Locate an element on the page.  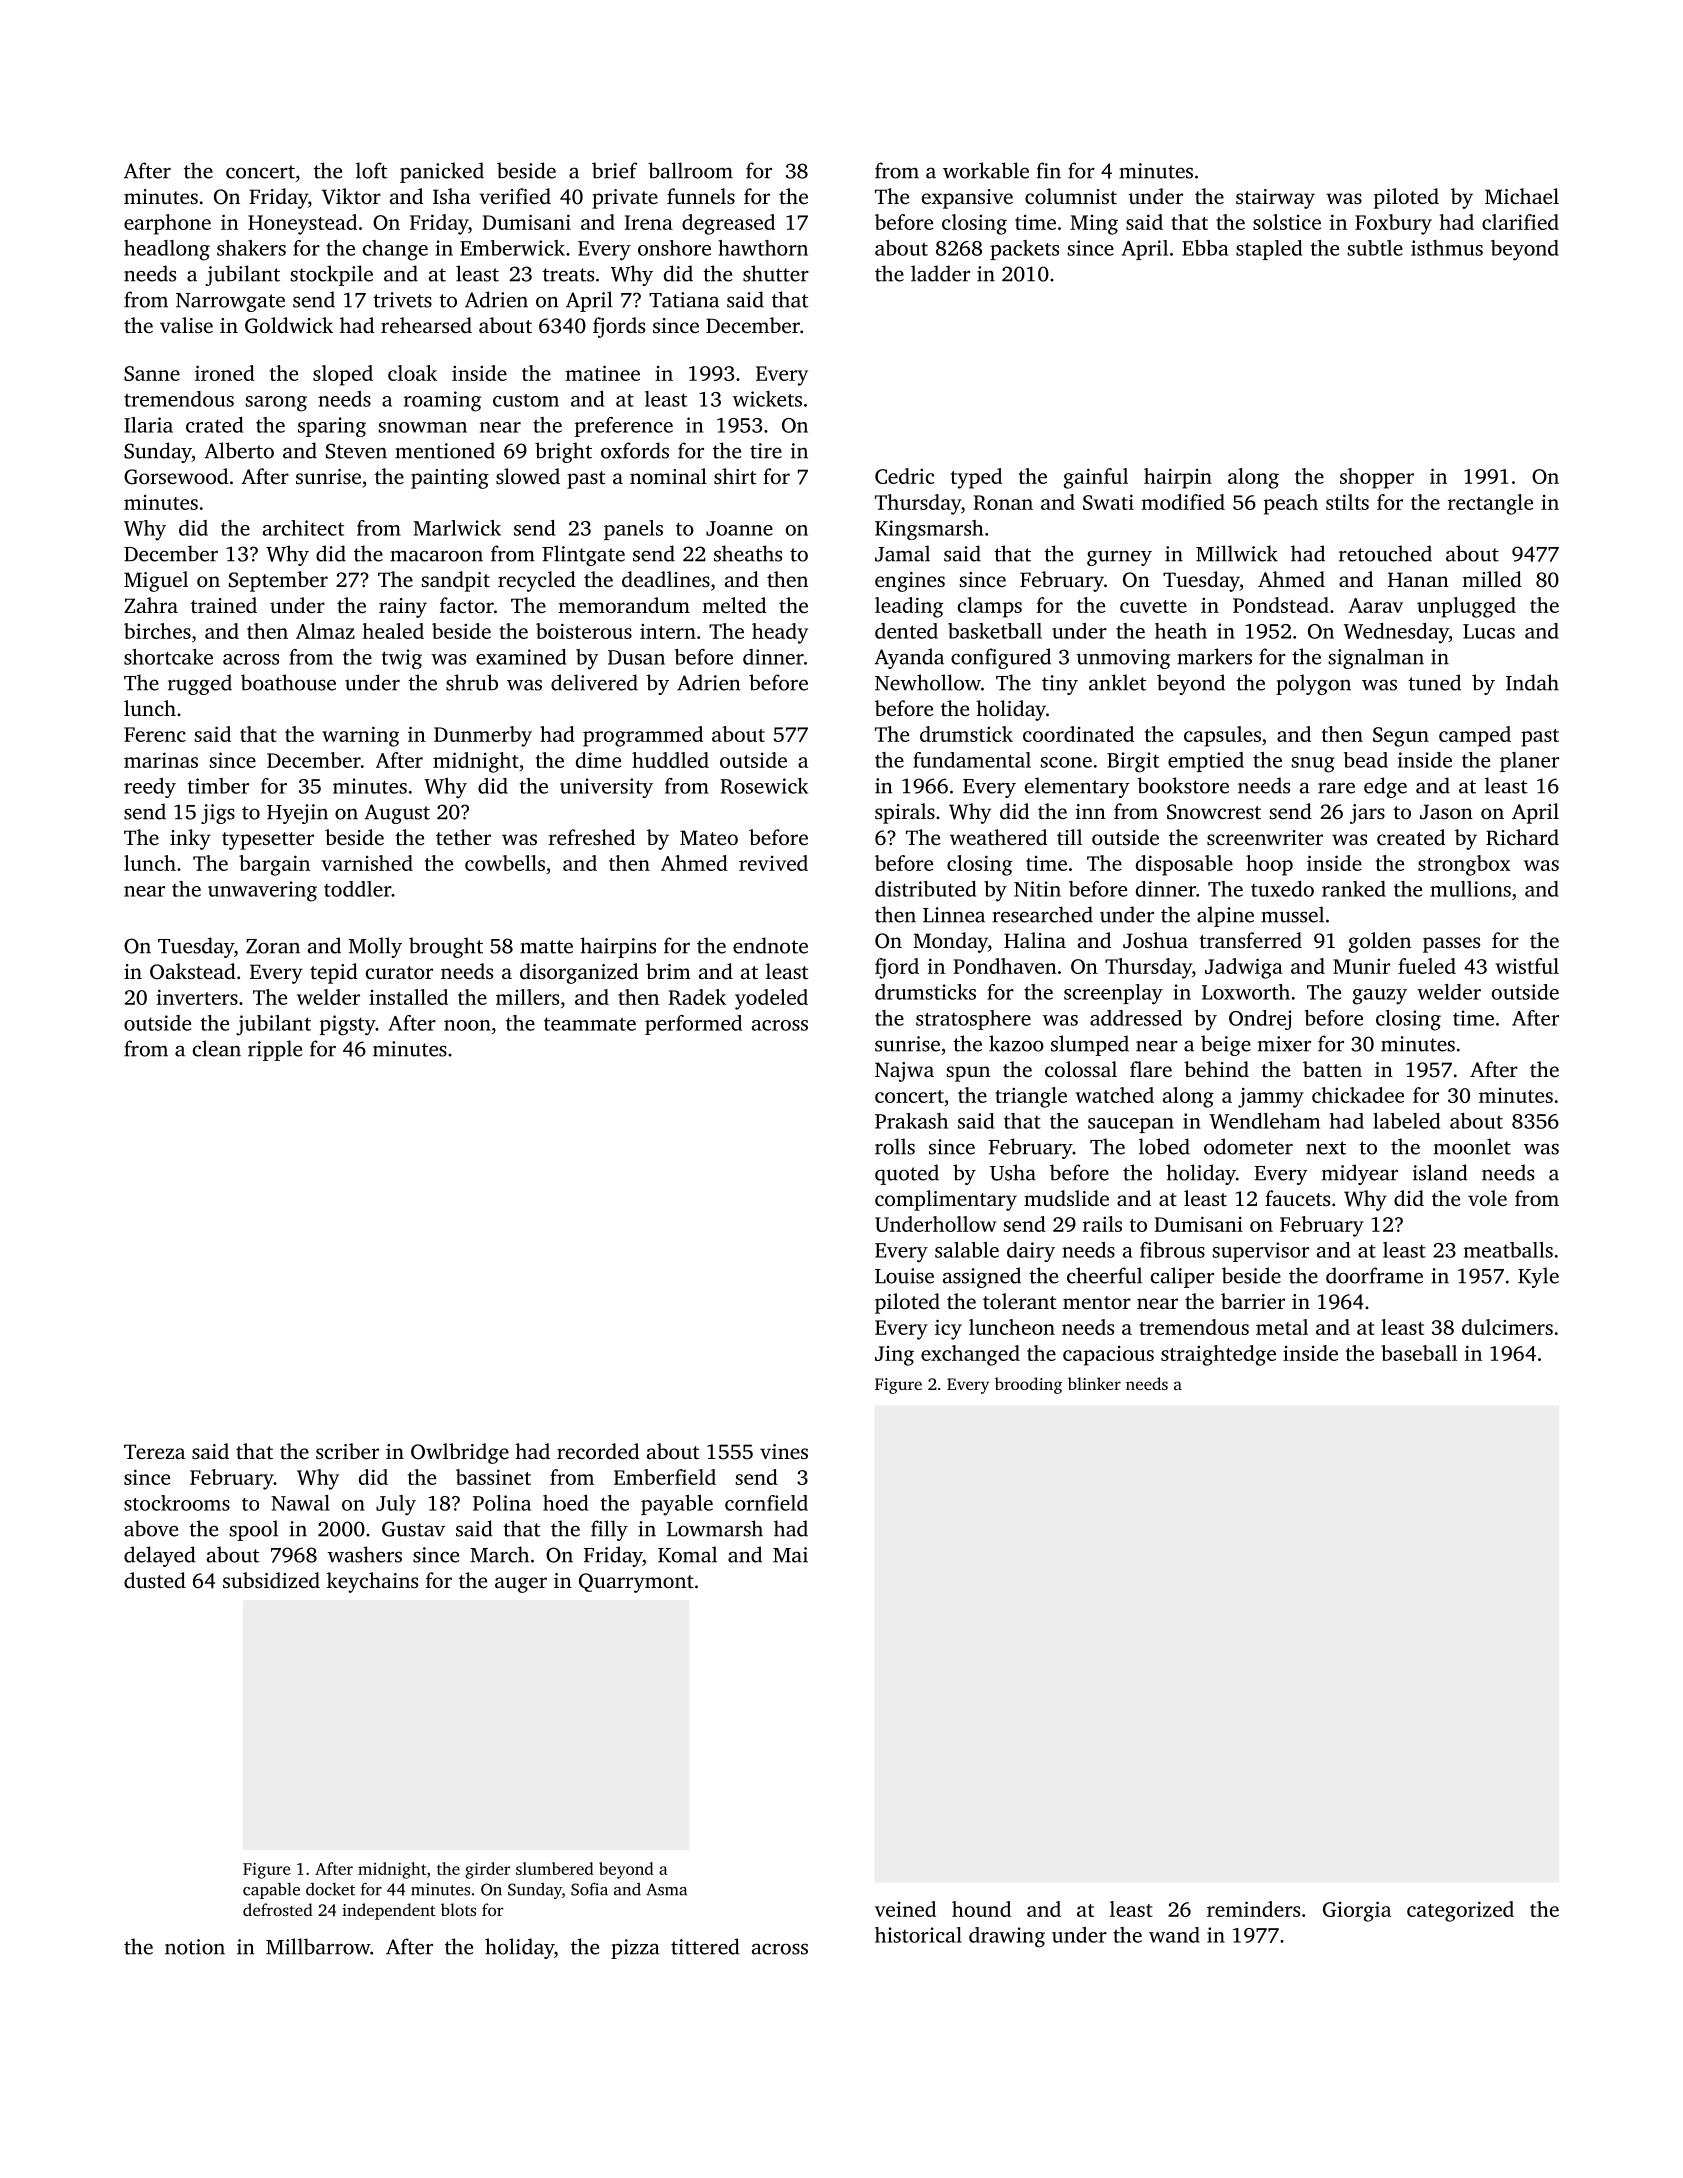
noon is located at coordinates (467, 1025).
